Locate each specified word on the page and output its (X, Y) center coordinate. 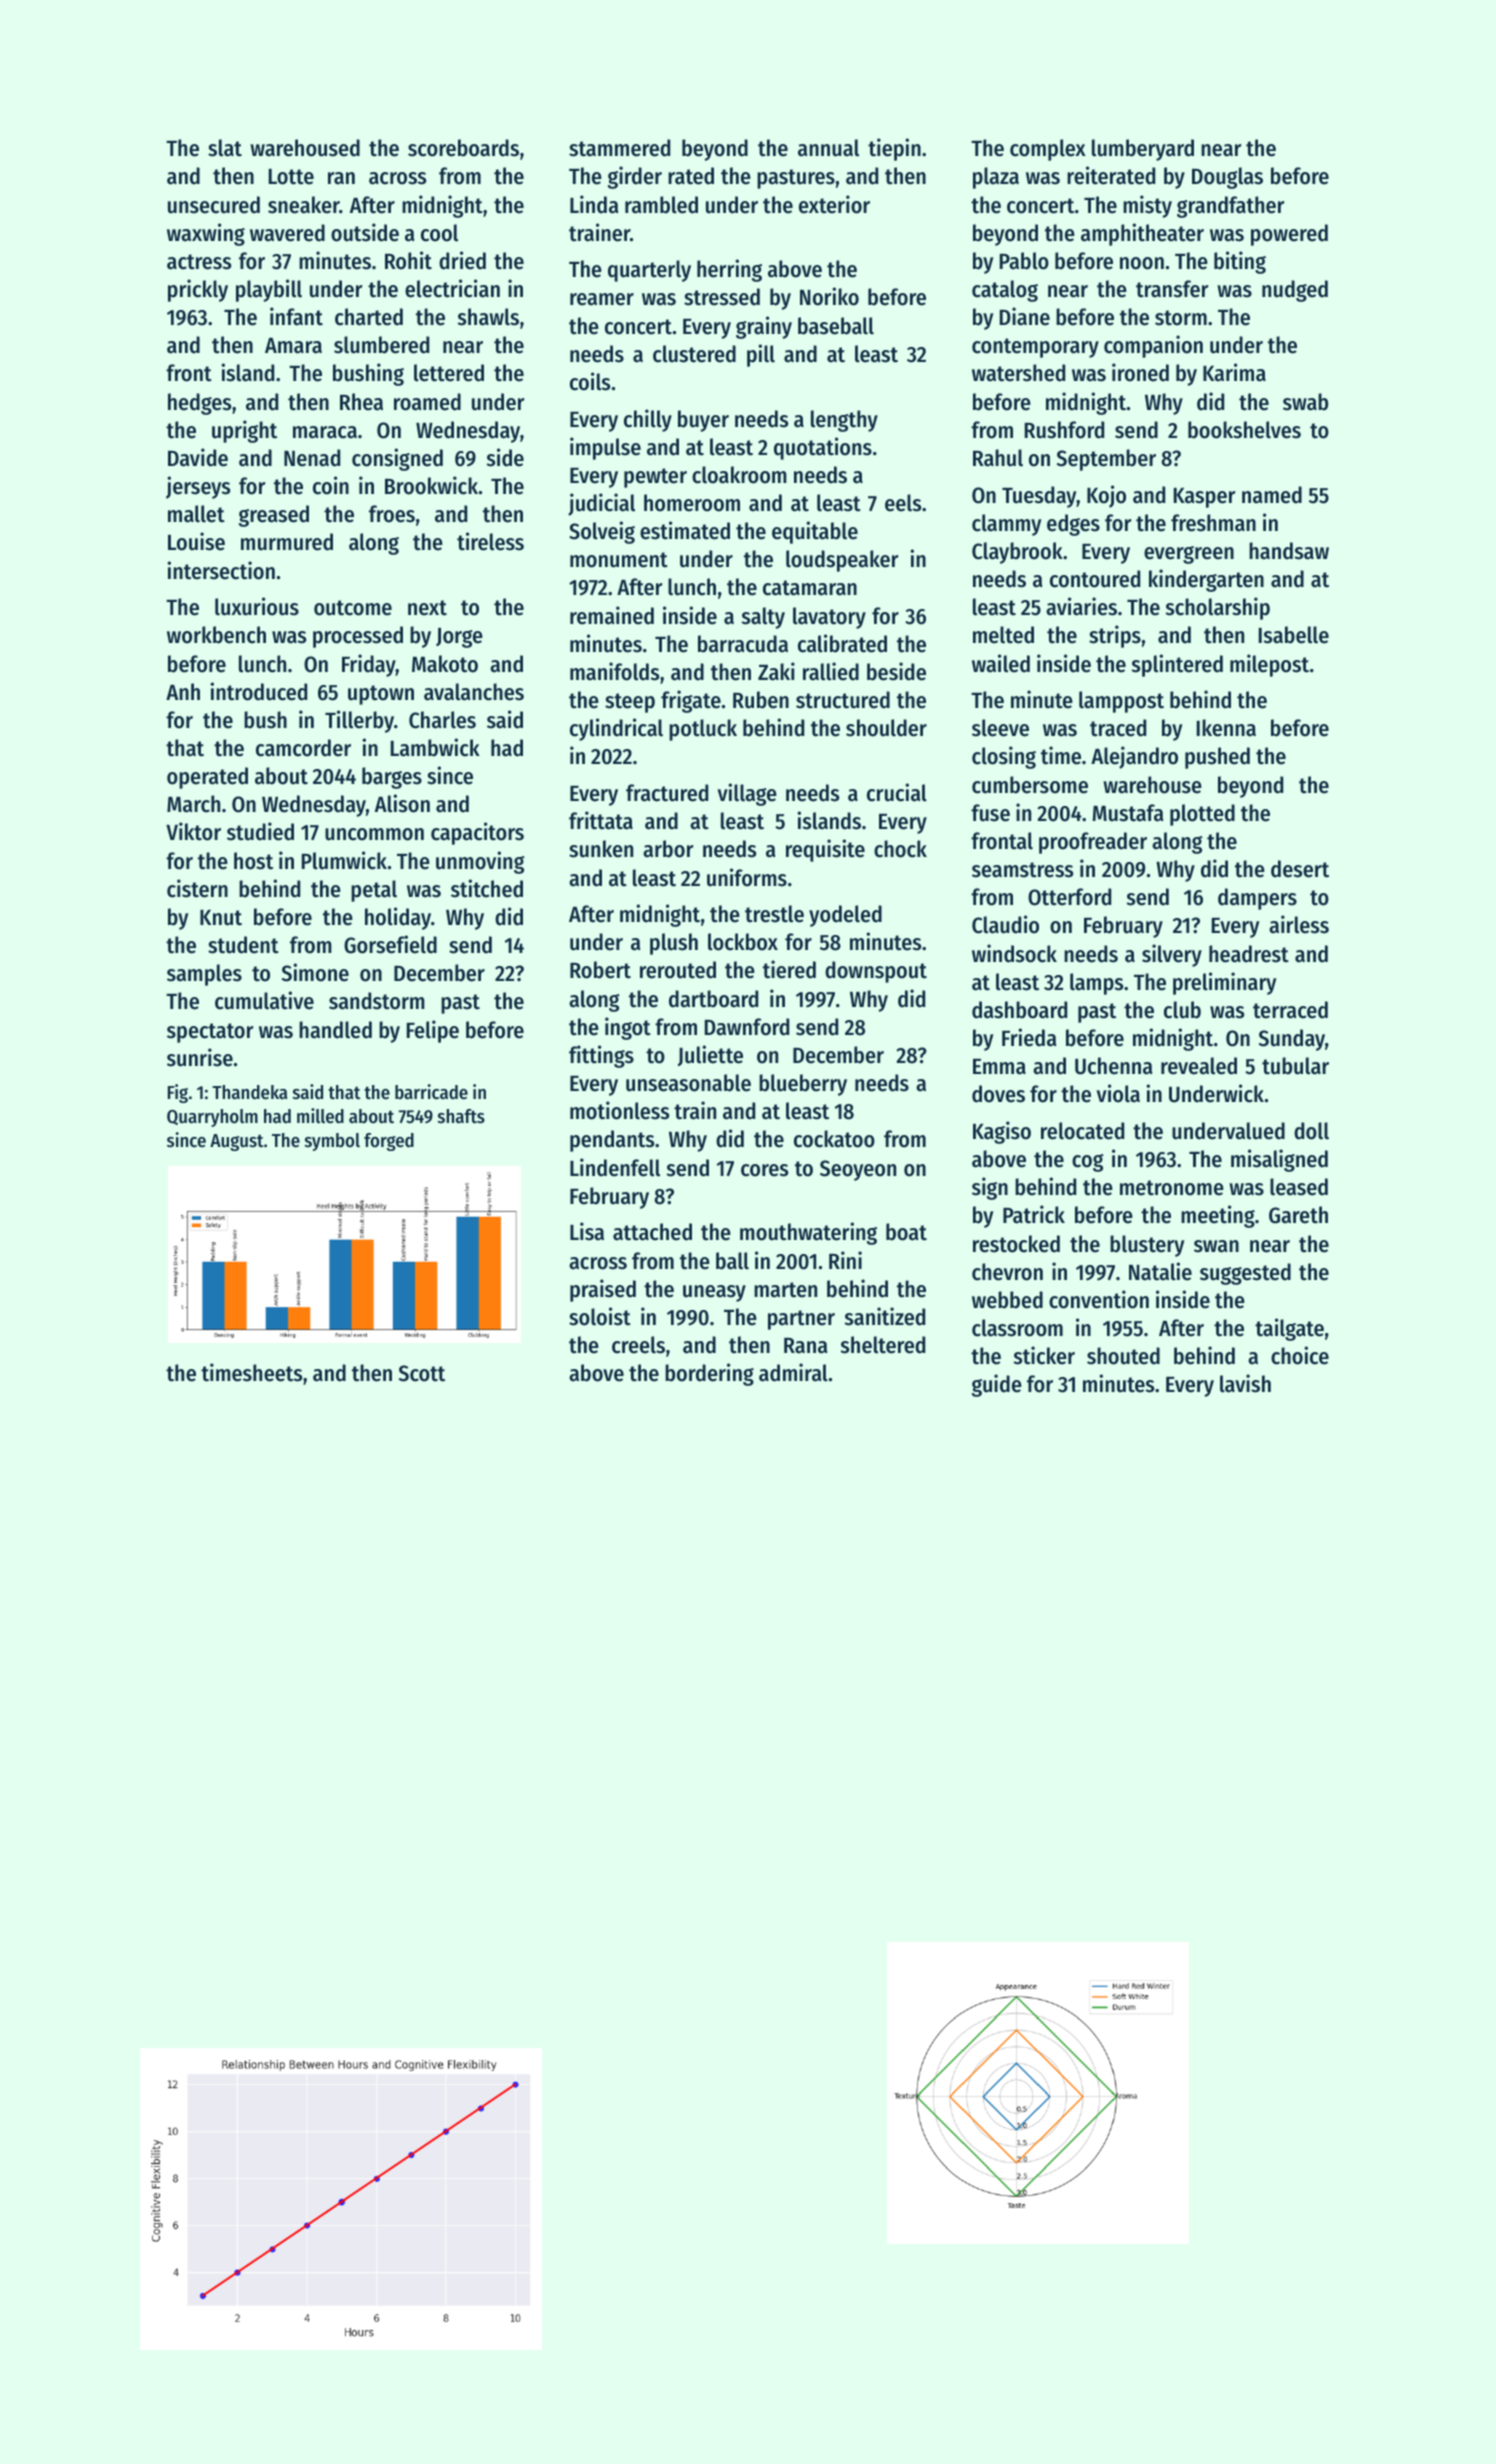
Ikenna (1226, 728)
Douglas (1227, 178)
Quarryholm (212, 1118)
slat (225, 148)
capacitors (477, 833)
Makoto (445, 664)
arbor (668, 849)
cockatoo (834, 1139)
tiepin (894, 149)
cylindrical (616, 729)
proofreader (1093, 843)
